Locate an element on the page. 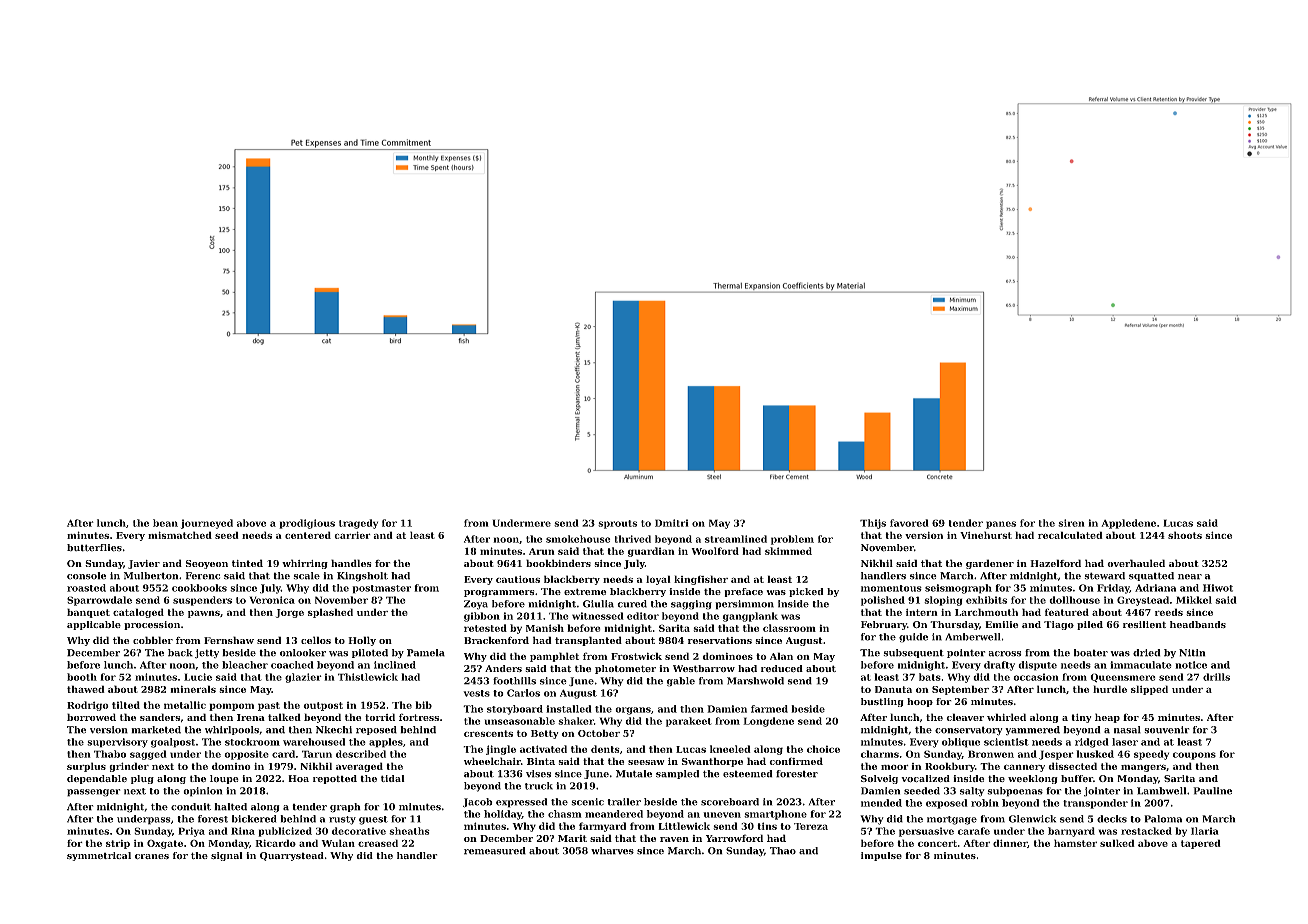  Lucie is located at coordinates (198, 677).
